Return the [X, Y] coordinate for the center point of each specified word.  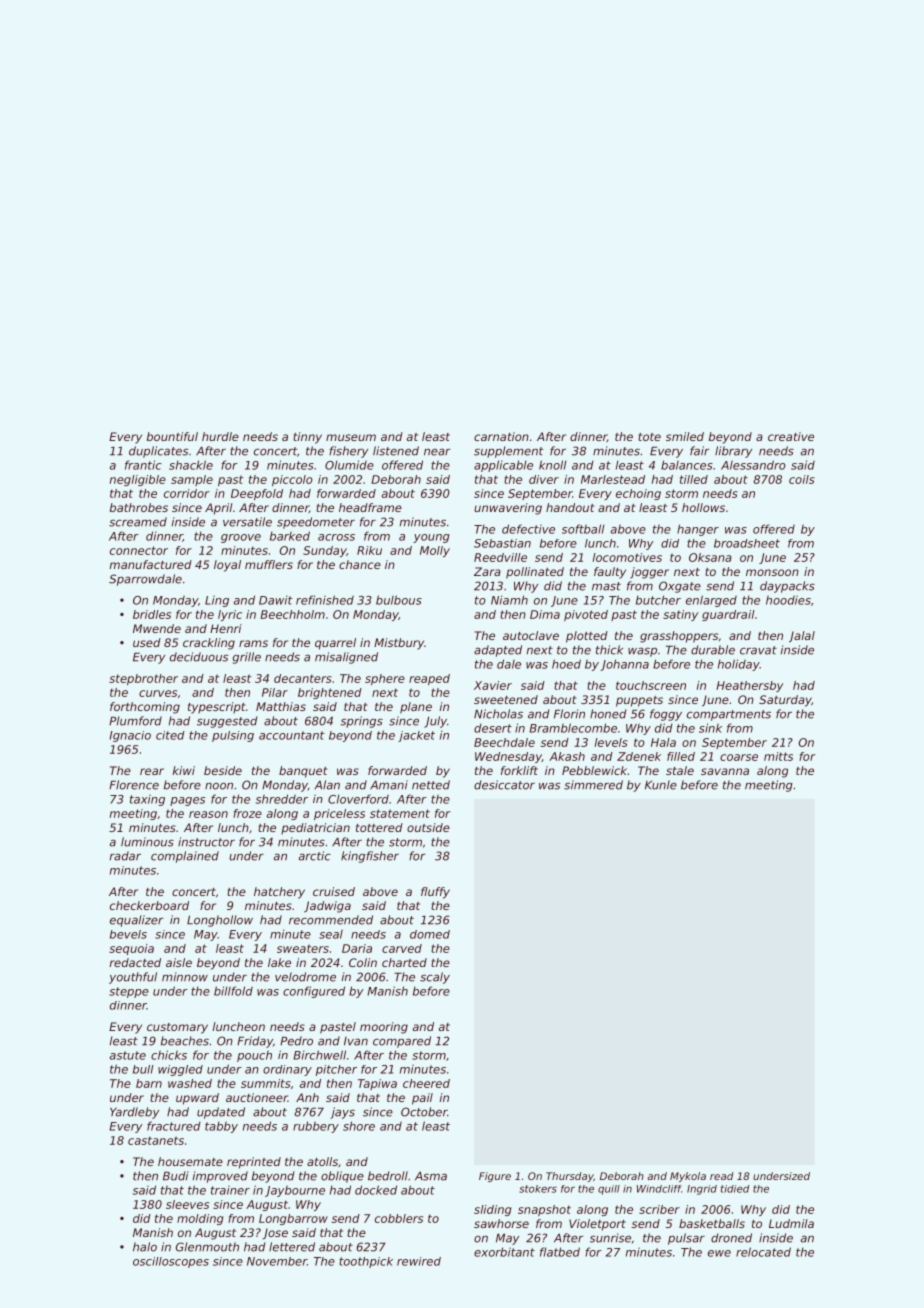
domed [430, 934]
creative [791, 436]
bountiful [172, 436]
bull [143, 1069]
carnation [501, 436]
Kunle [661, 785]
